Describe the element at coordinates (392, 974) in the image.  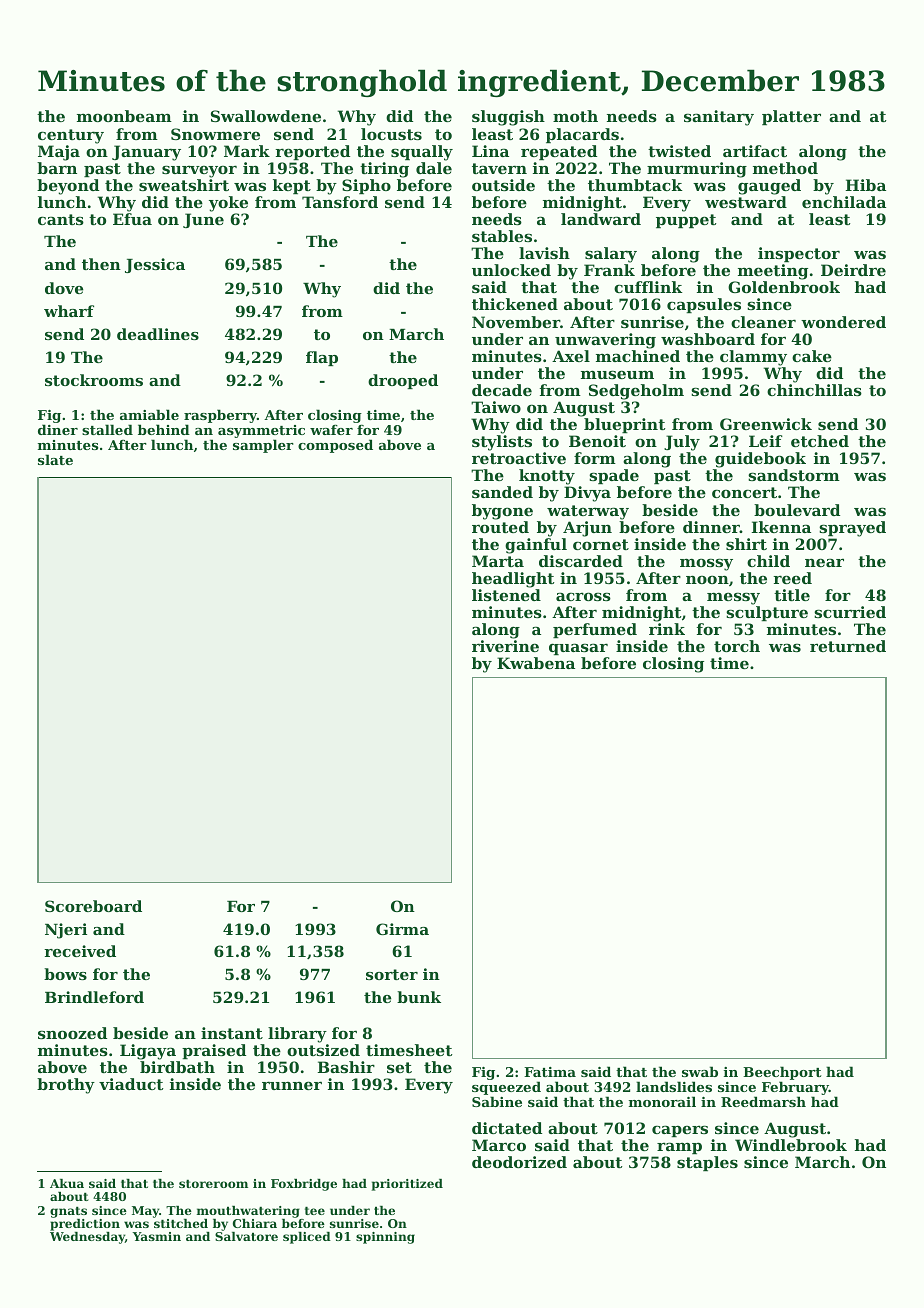
I see `sorter` at that location.
